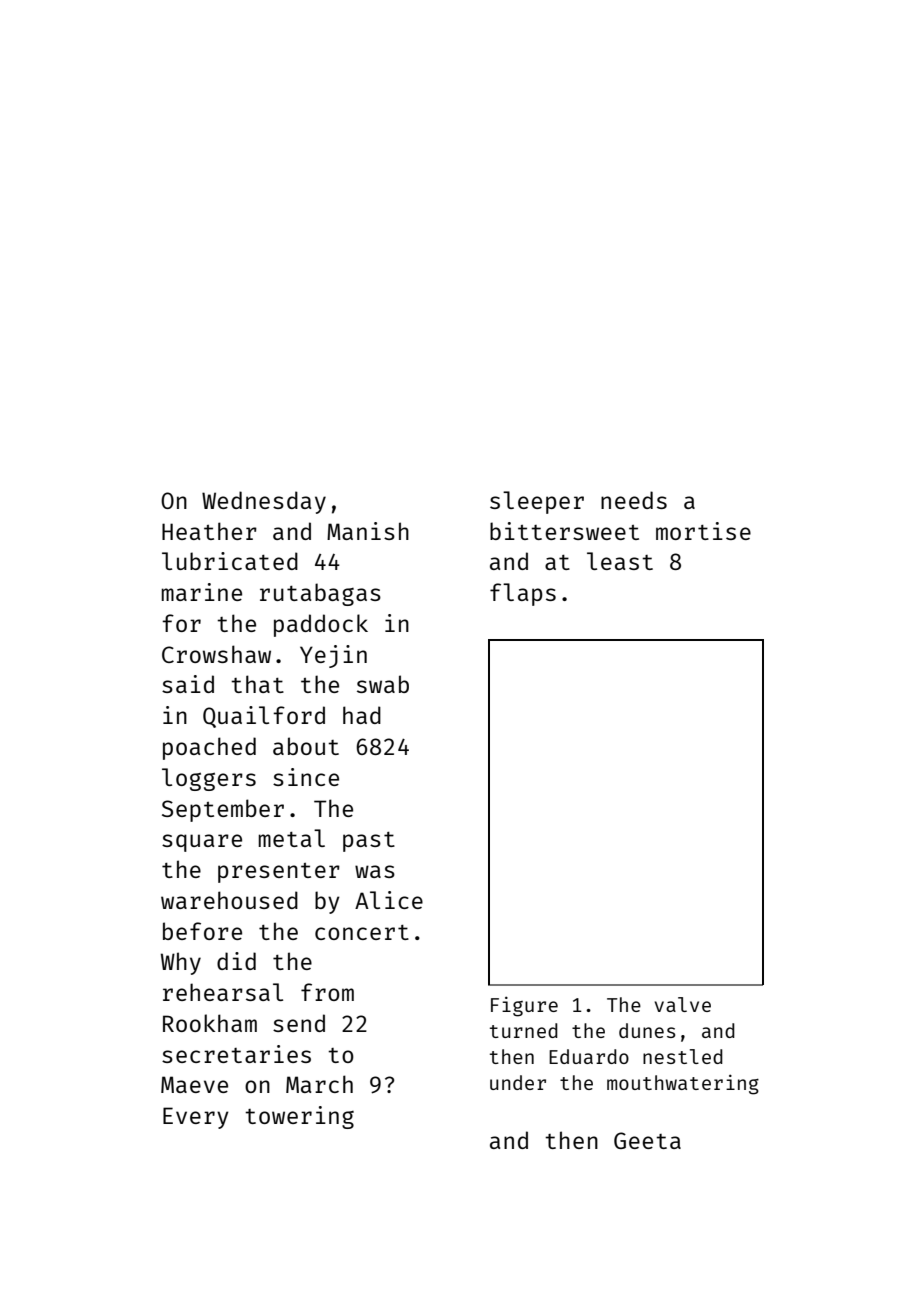 The image size is (924, 1311). What do you see at coordinates (389, 900) in the screenshot?
I see `Alice` at bounding box center [389, 900].
